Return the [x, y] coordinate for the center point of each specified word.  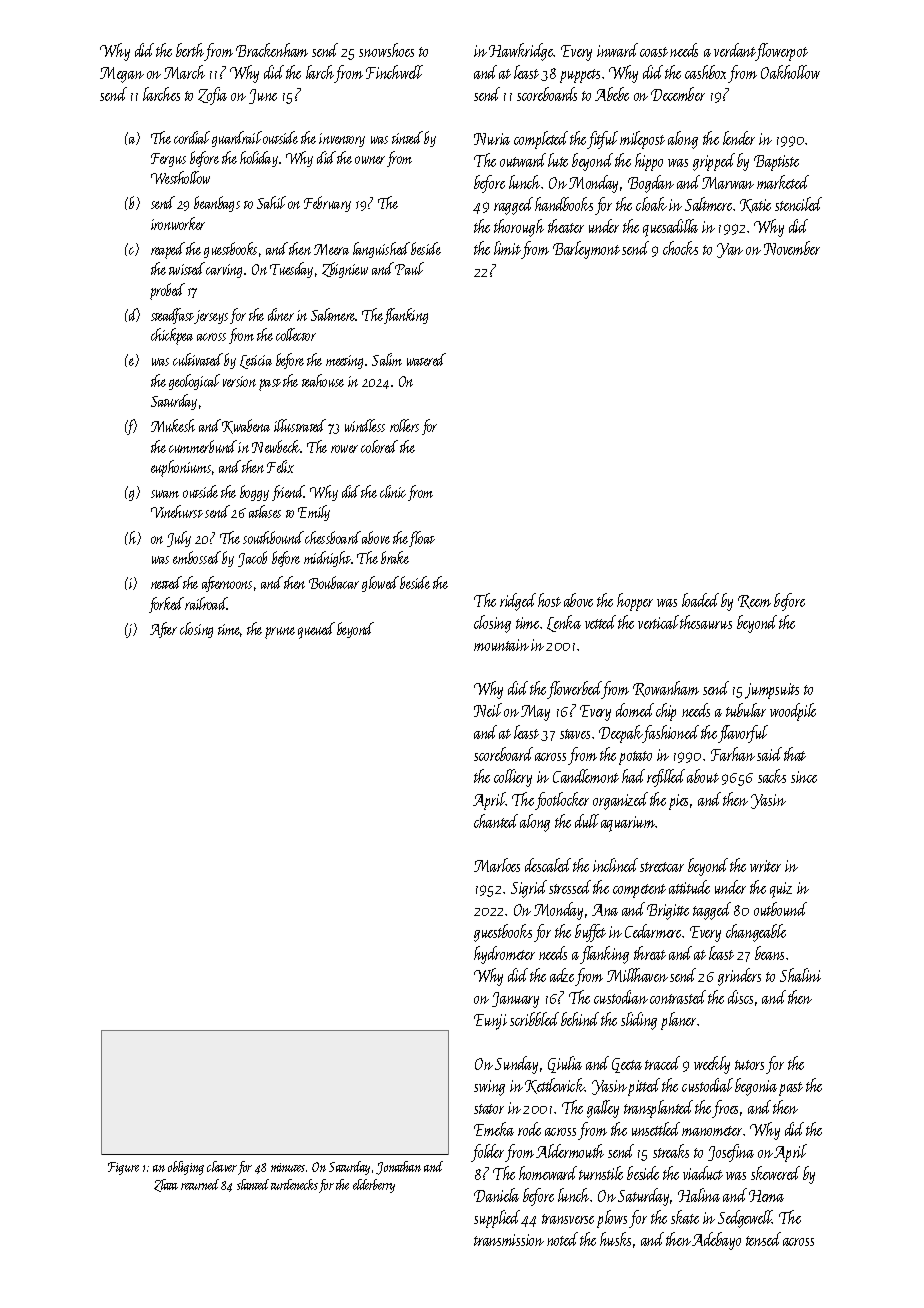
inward [617, 50]
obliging [186, 1168]
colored [379, 446]
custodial [707, 1085]
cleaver [222, 1166]
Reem [754, 602]
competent [639, 891]
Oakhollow [790, 72]
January [515, 1000]
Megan [122, 75]
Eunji [490, 1022]
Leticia [256, 362]
